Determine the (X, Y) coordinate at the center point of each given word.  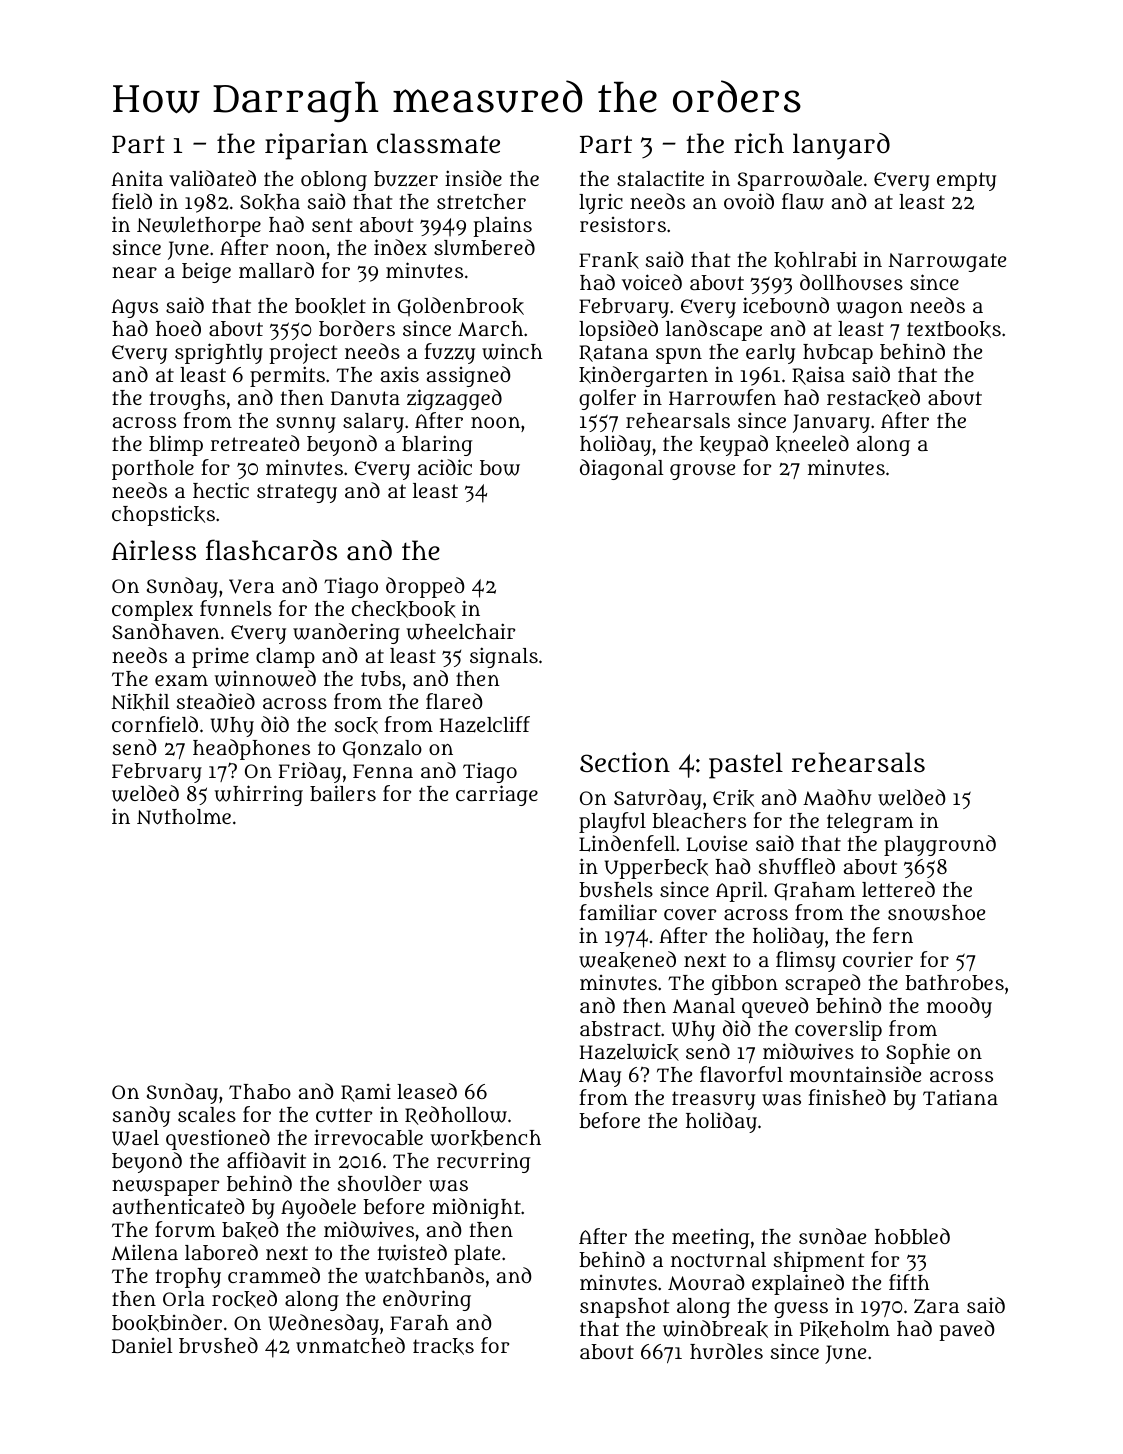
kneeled (812, 444)
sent (332, 225)
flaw (803, 201)
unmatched (350, 1345)
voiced (652, 282)
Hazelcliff (485, 724)
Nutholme (184, 817)
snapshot (625, 1308)
